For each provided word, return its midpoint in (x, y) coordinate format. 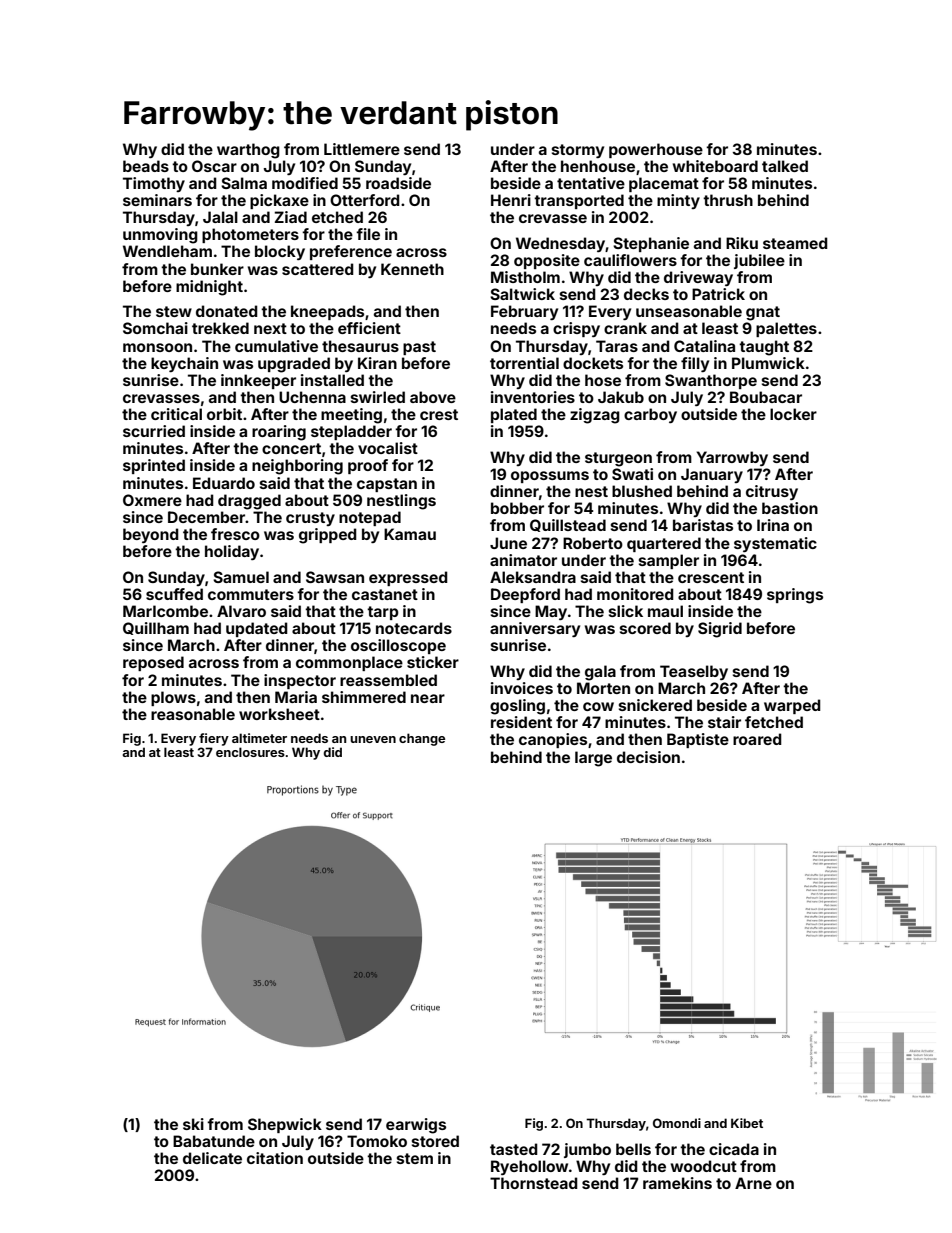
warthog (248, 151)
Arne (753, 1183)
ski (193, 1124)
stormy (578, 151)
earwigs (416, 1126)
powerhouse (656, 150)
